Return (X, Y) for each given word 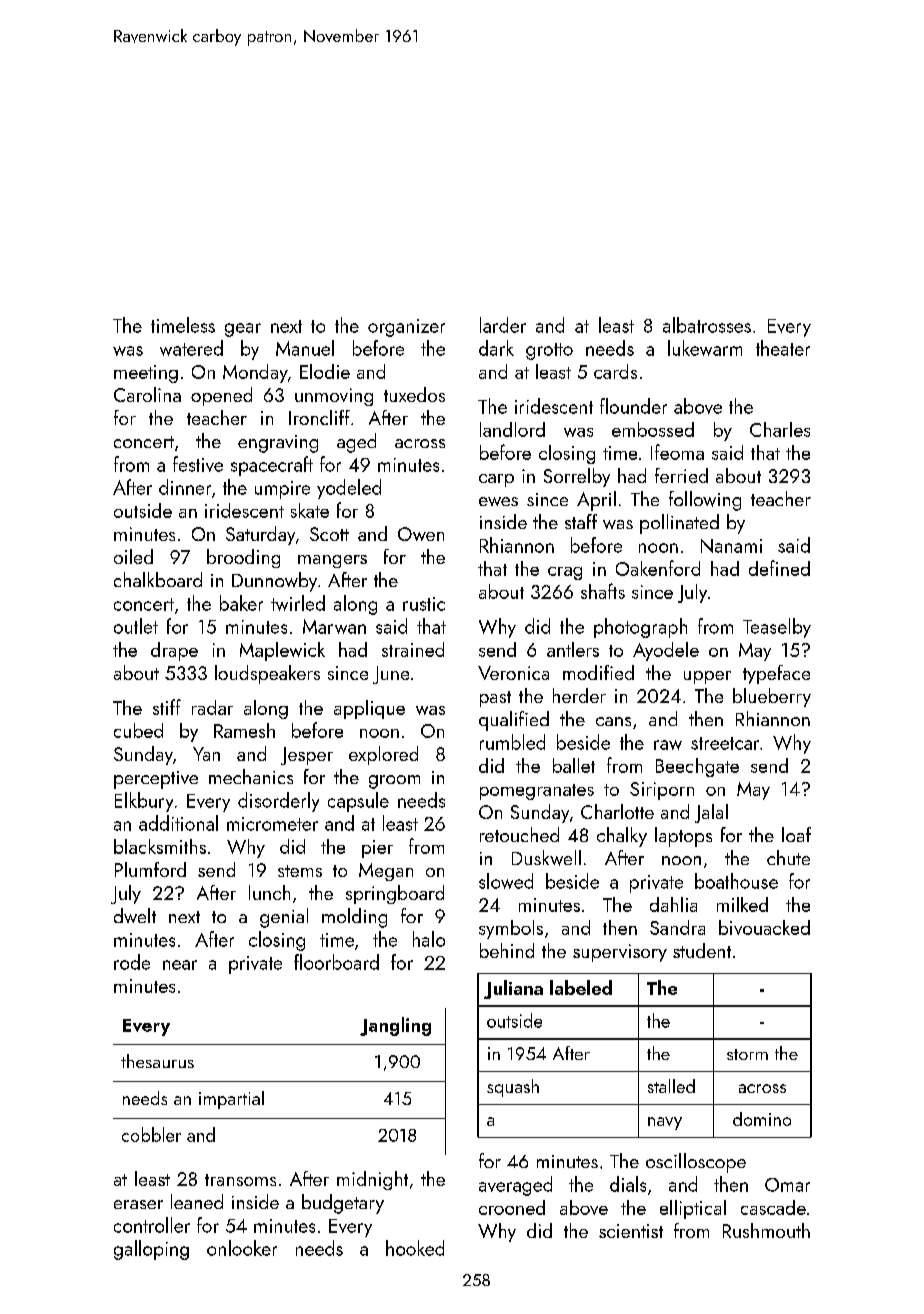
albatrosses (707, 325)
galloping (151, 1250)
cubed (138, 730)
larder (503, 325)
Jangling (395, 1026)
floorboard (336, 962)
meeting (146, 374)
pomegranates (537, 792)
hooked (415, 1248)
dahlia (673, 904)
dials (628, 1184)
